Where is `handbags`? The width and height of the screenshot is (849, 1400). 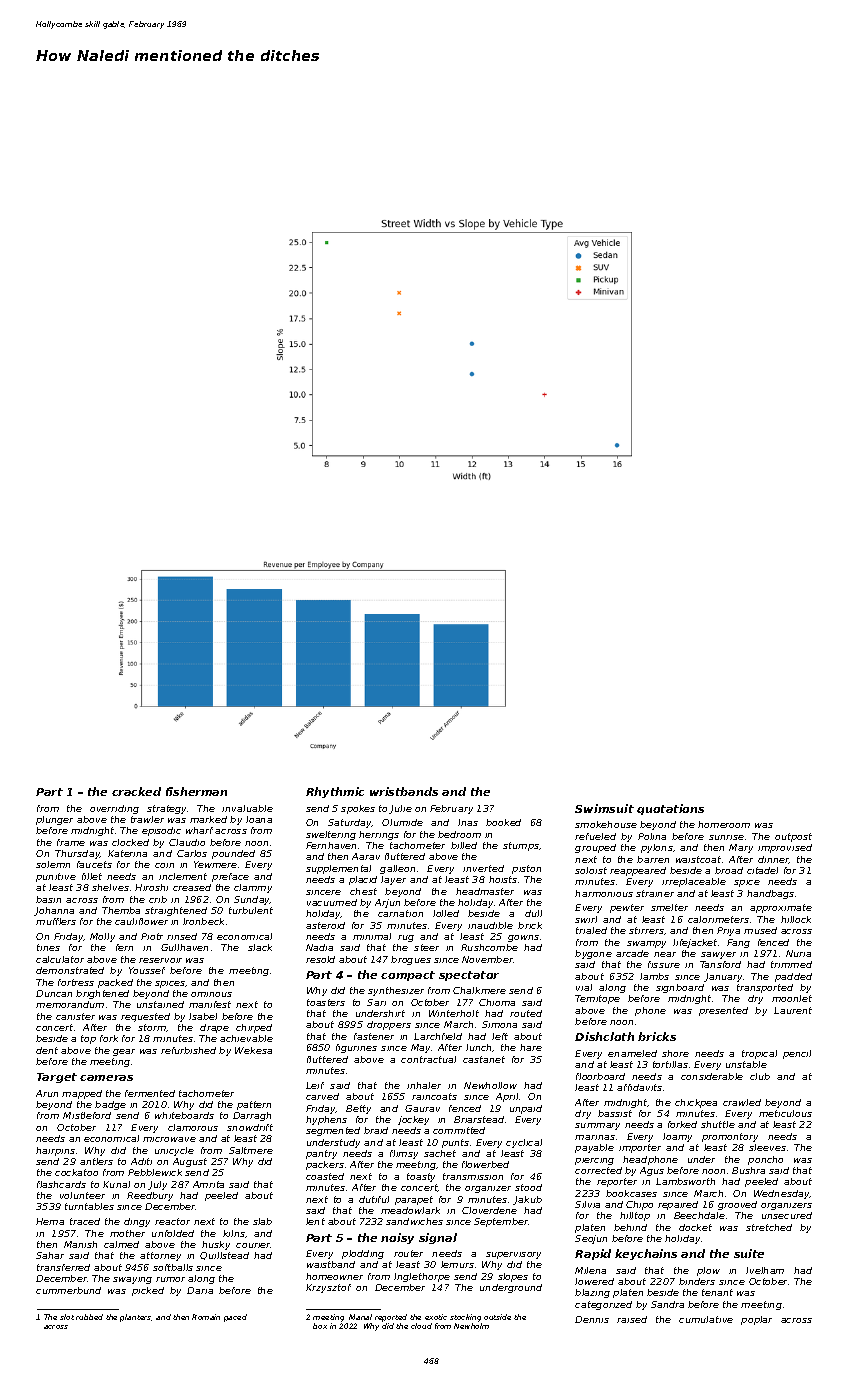 handbags is located at coordinates (770, 894).
